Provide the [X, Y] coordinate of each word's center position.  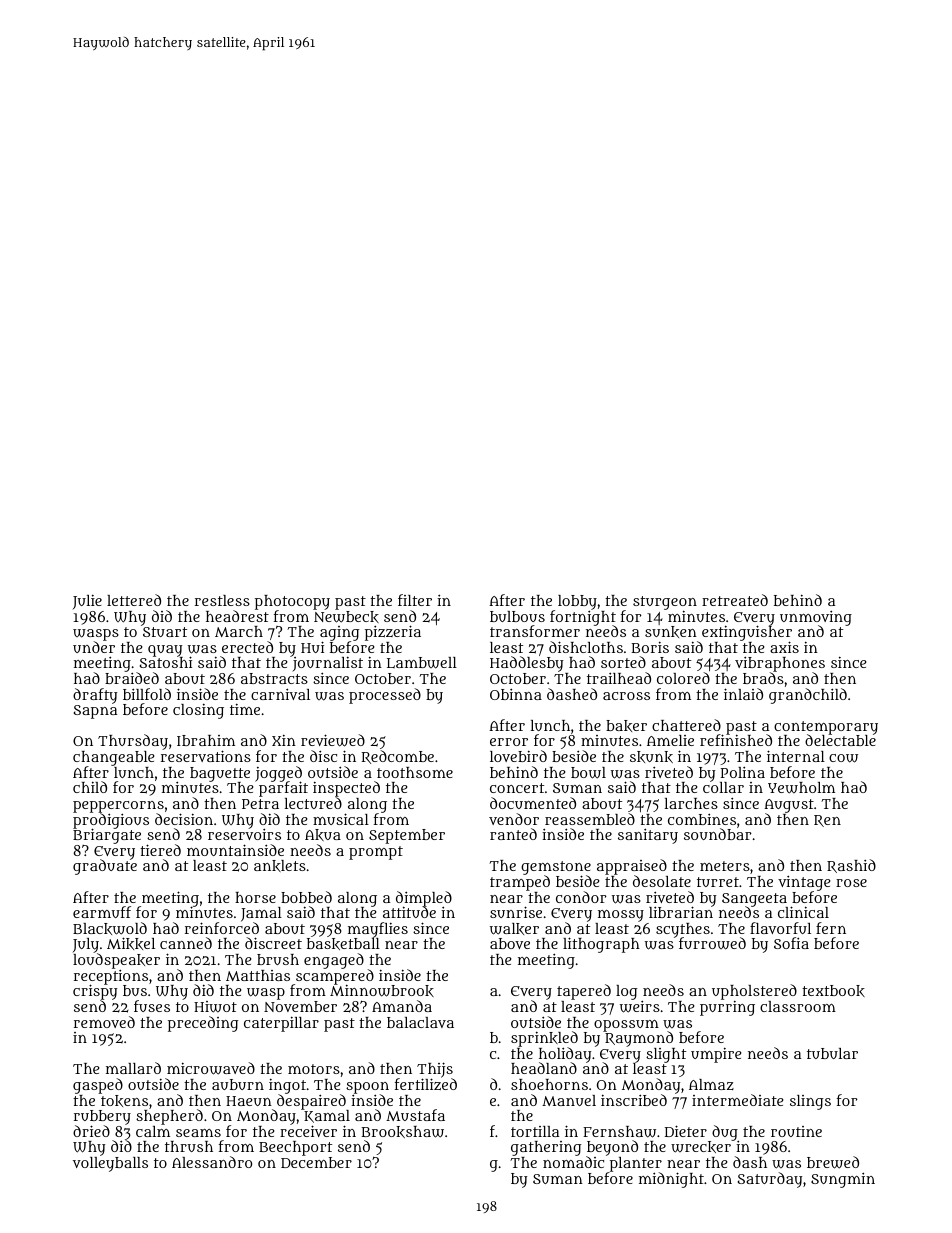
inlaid [743, 694]
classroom [798, 1006]
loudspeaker [116, 961]
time [245, 709]
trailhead [619, 678]
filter [415, 600]
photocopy [292, 602]
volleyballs [110, 1164]
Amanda [402, 1006]
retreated [735, 600]
